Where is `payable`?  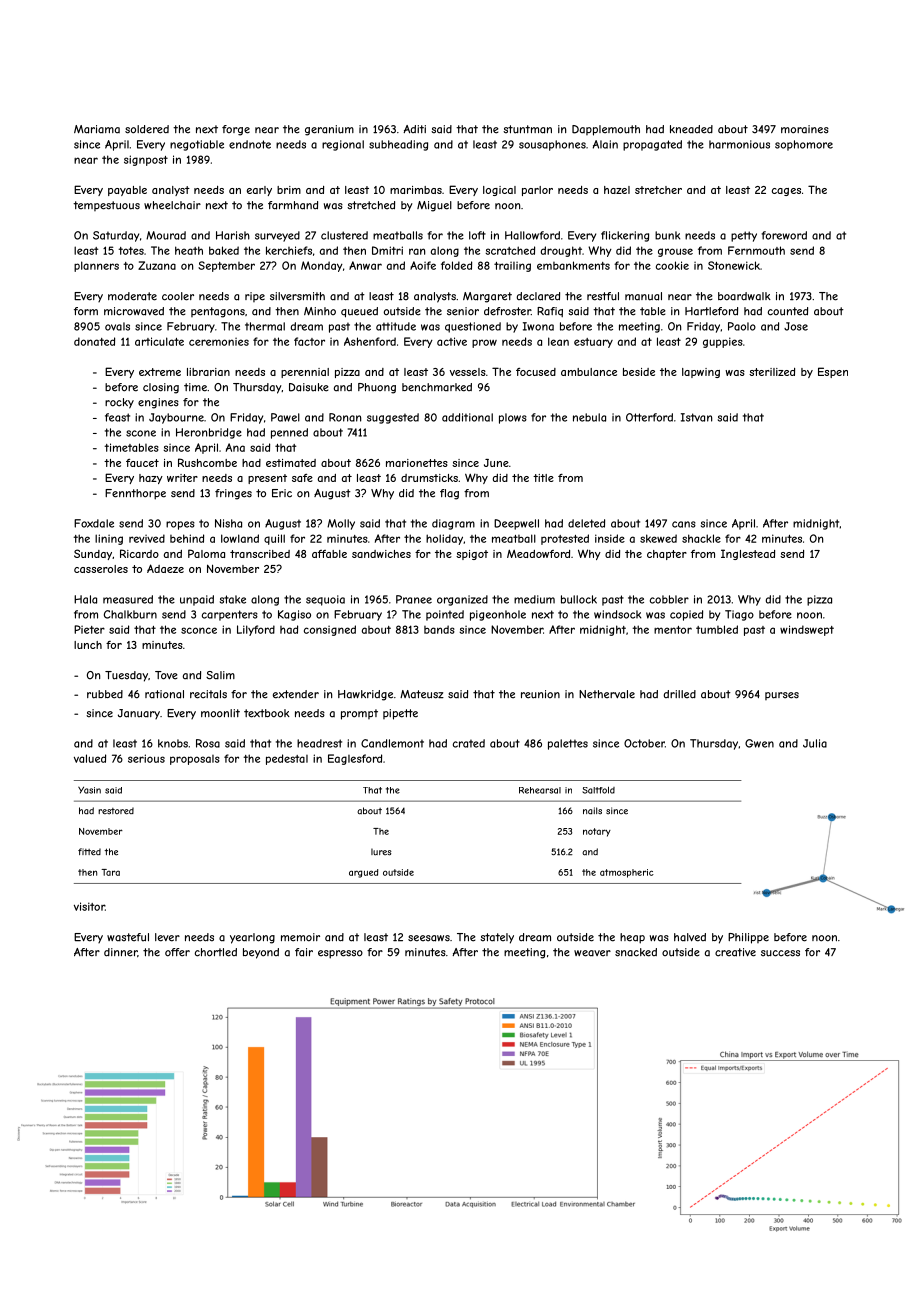
payable is located at coordinates (127, 191).
